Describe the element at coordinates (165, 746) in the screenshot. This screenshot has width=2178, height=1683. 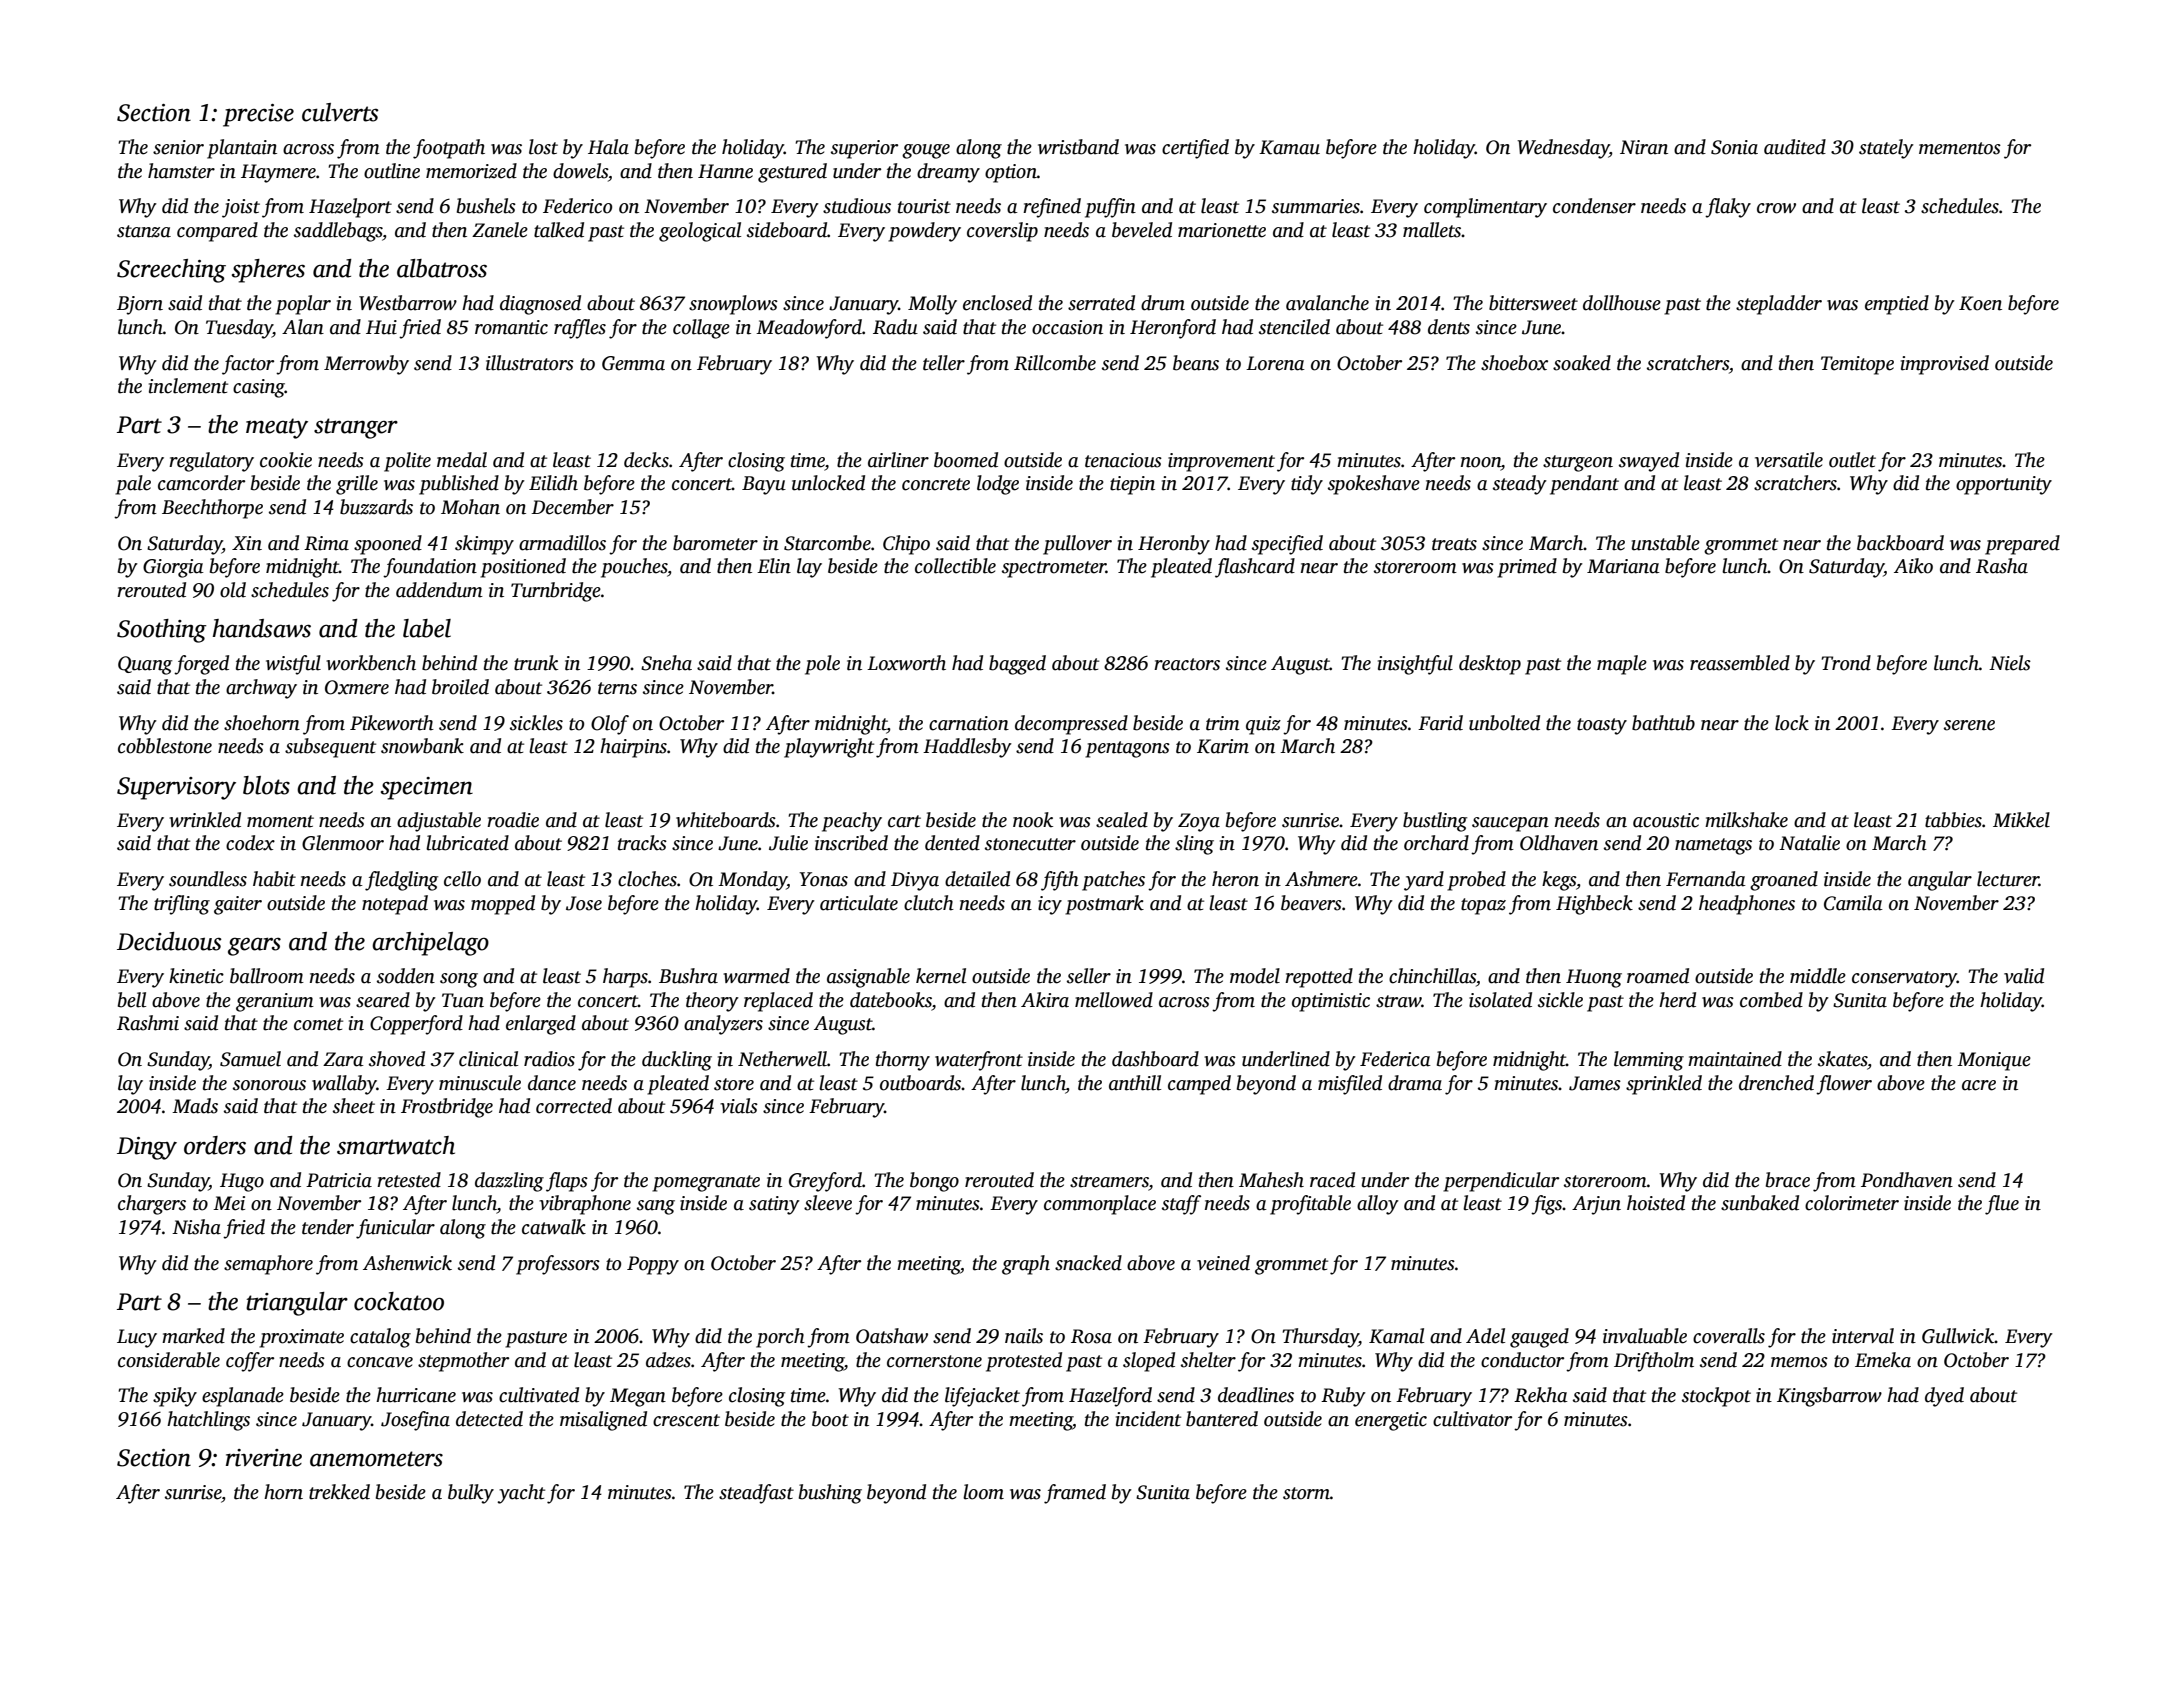
I see `cobblestone` at that location.
